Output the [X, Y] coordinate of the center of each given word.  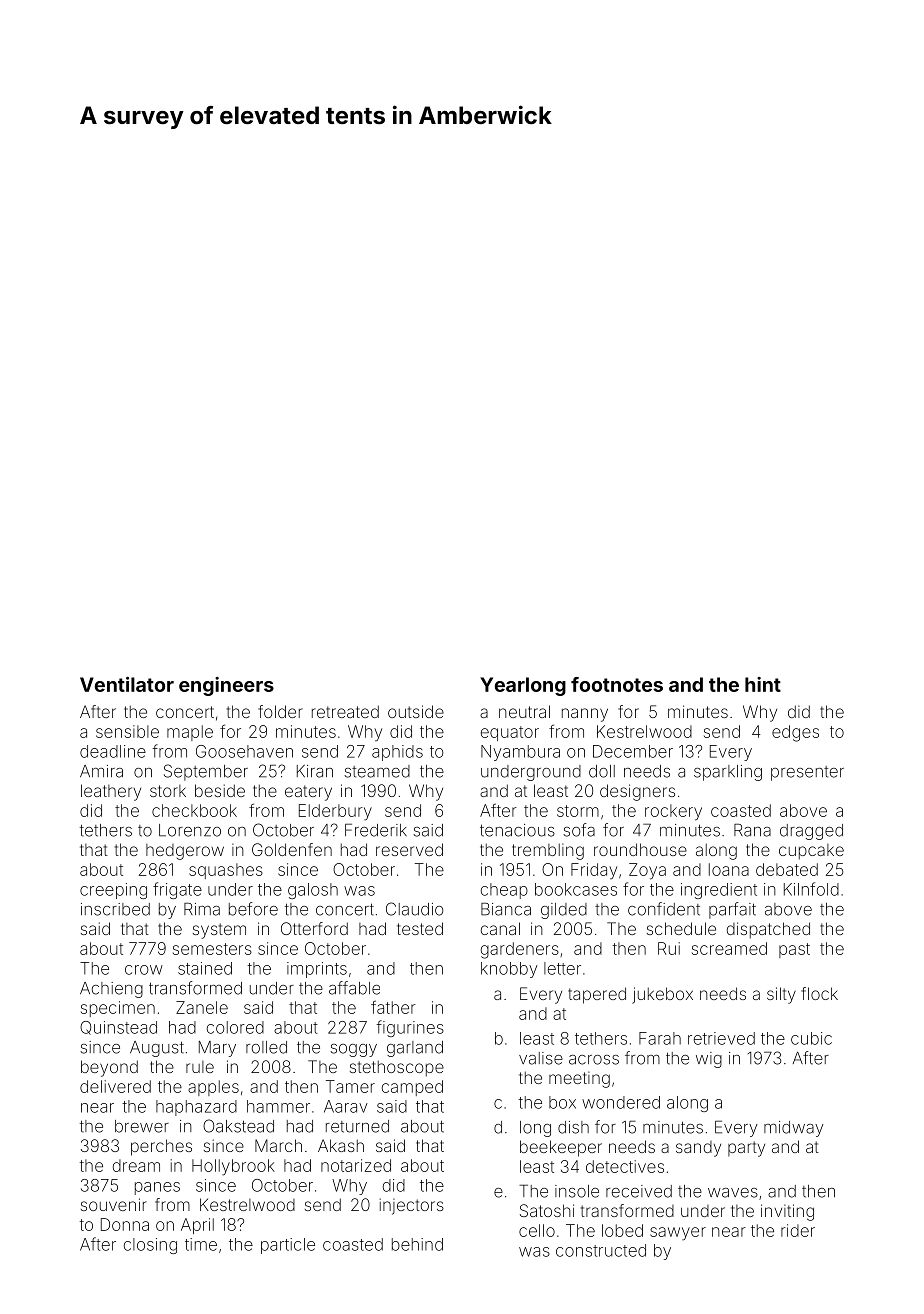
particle [288, 1246]
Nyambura [520, 753]
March [278, 1145]
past [794, 950]
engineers [226, 686]
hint [763, 684]
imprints [317, 970]
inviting [787, 1212]
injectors [412, 1206]
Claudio [415, 909]
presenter [807, 773]
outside [416, 711]
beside [220, 790]
